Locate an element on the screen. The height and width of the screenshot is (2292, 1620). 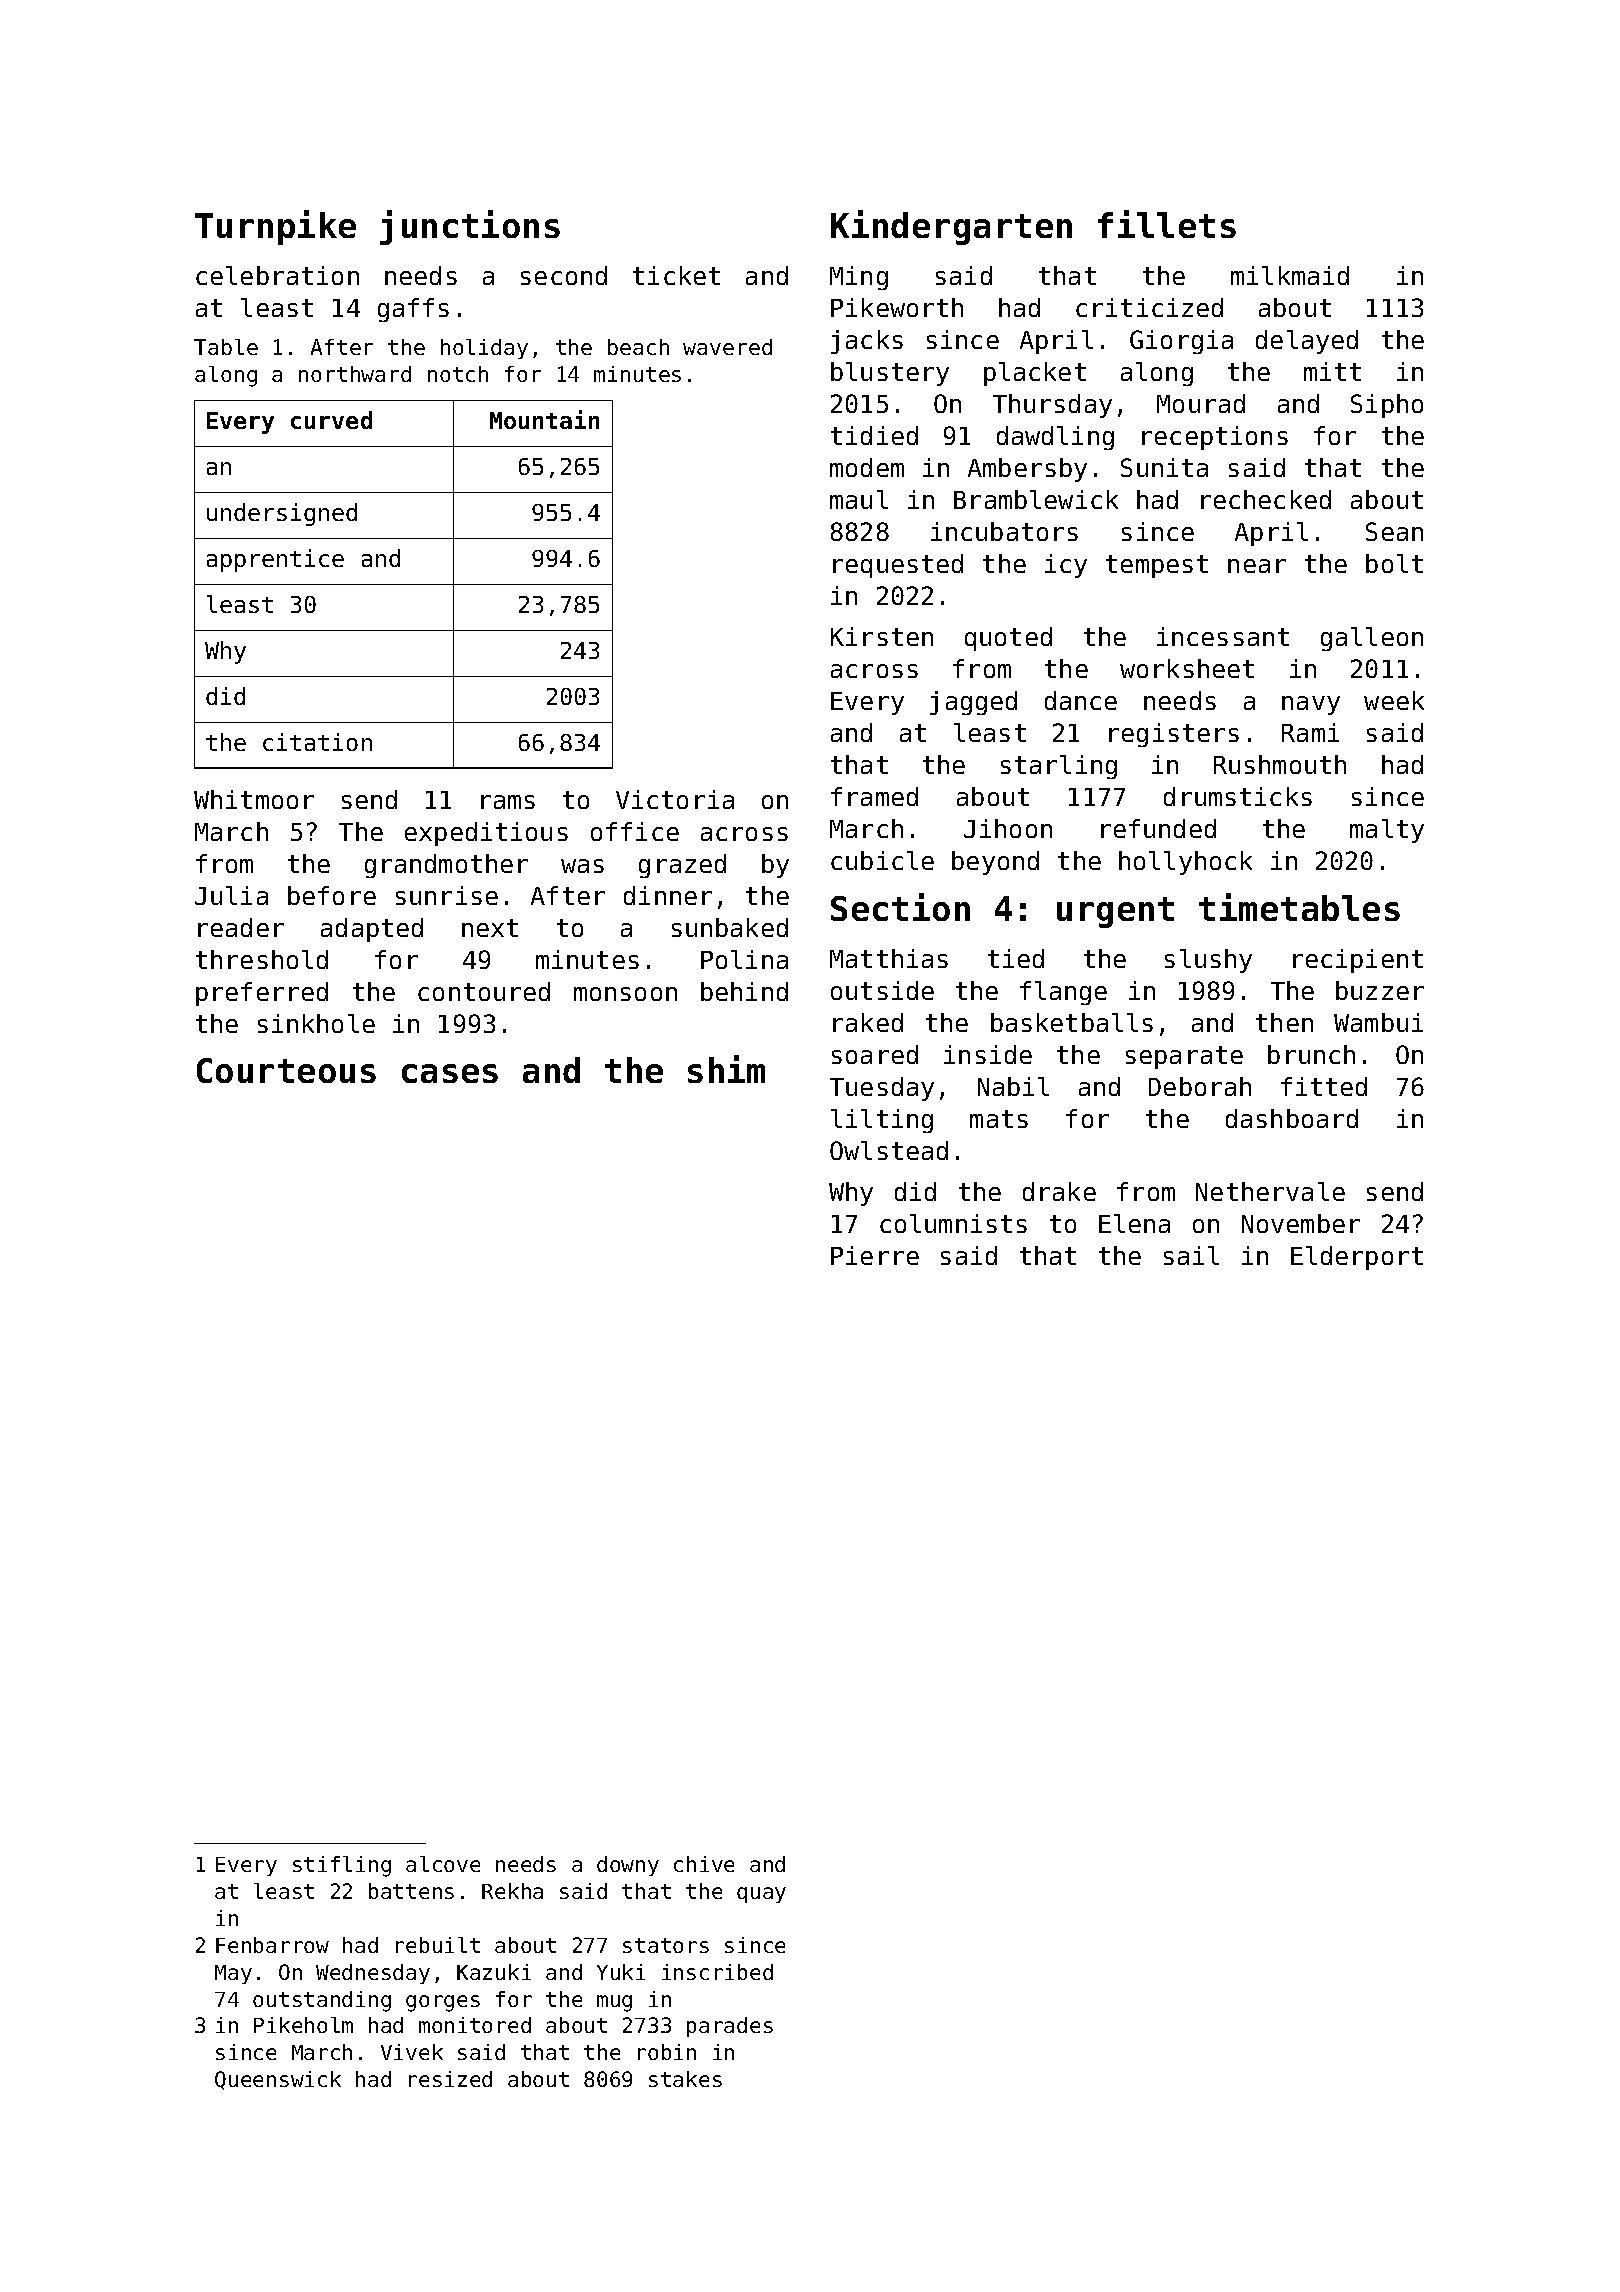
parades is located at coordinates (730, 2027).
